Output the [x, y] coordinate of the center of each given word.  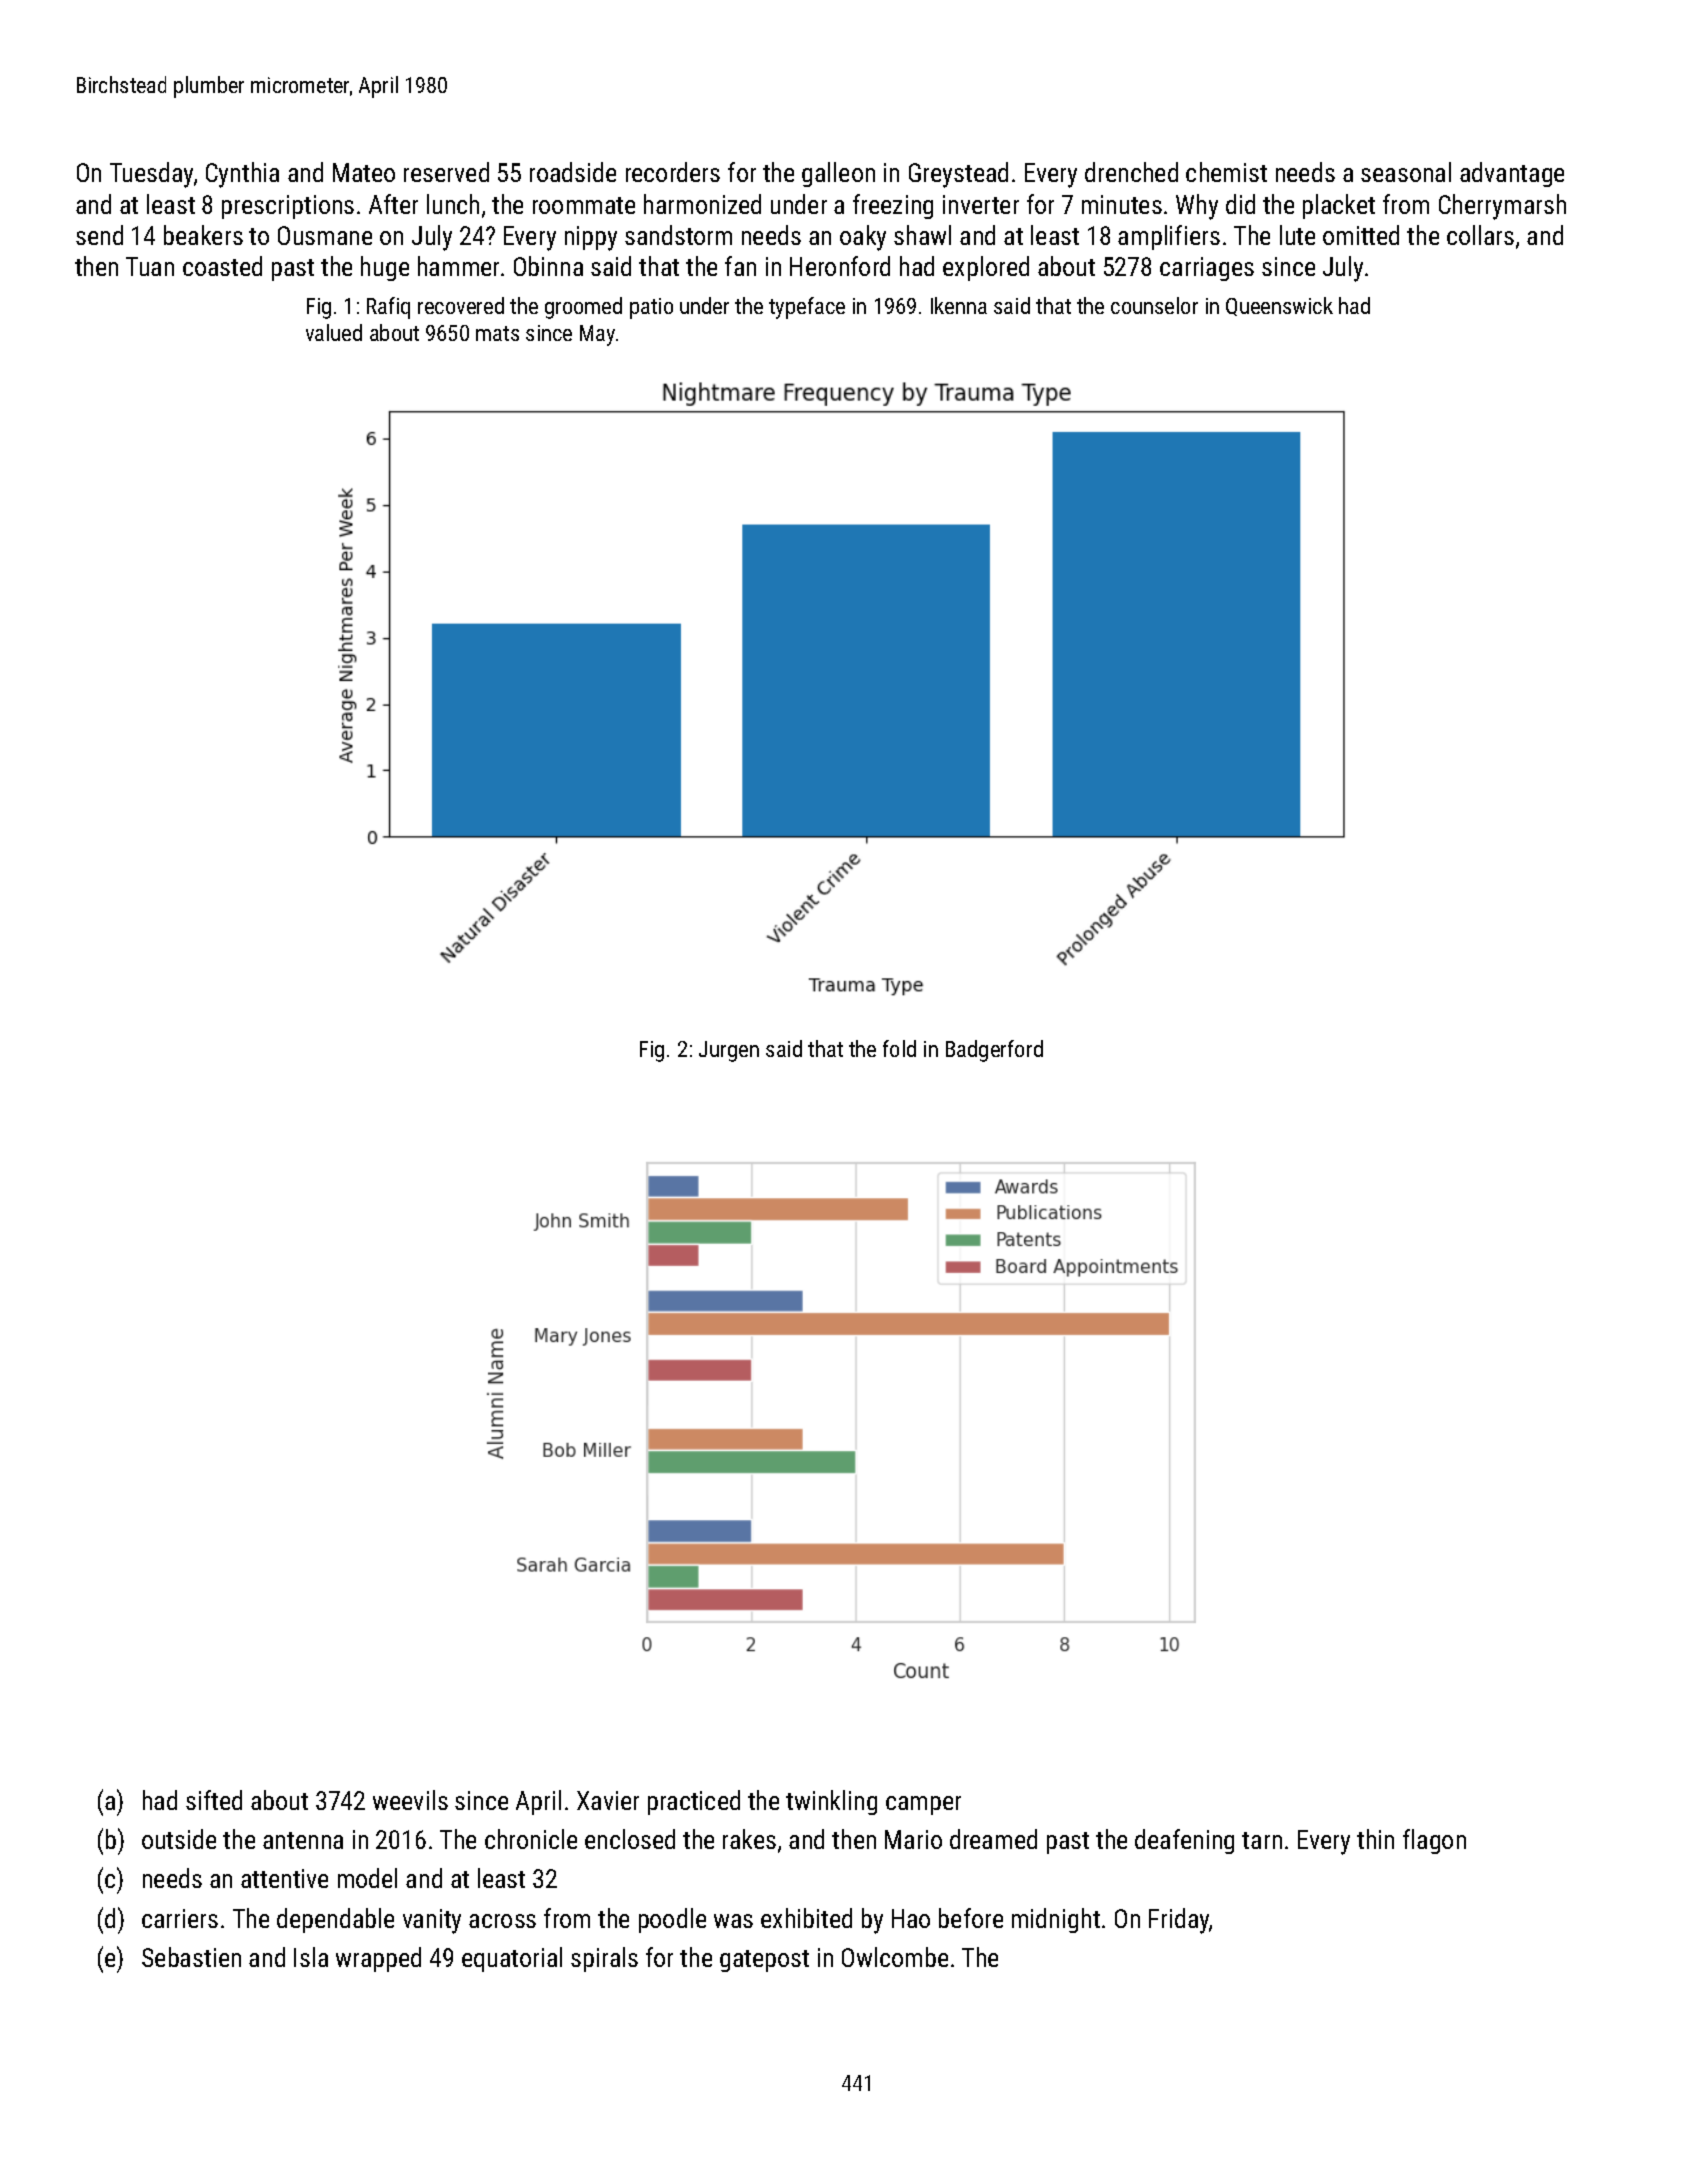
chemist [1226, 172]
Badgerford [994, 1051]
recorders [673, 172]
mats [497, 333]
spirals [604, 1959]
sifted [214, 1800]
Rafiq [388, 308]
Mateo [364, 172]
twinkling [831, 1802]
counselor [1154, 305]
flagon [1434, 1841]
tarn [1262, 1840]
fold [899, 1048]
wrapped [378, 1959]
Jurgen [729, 1051]
